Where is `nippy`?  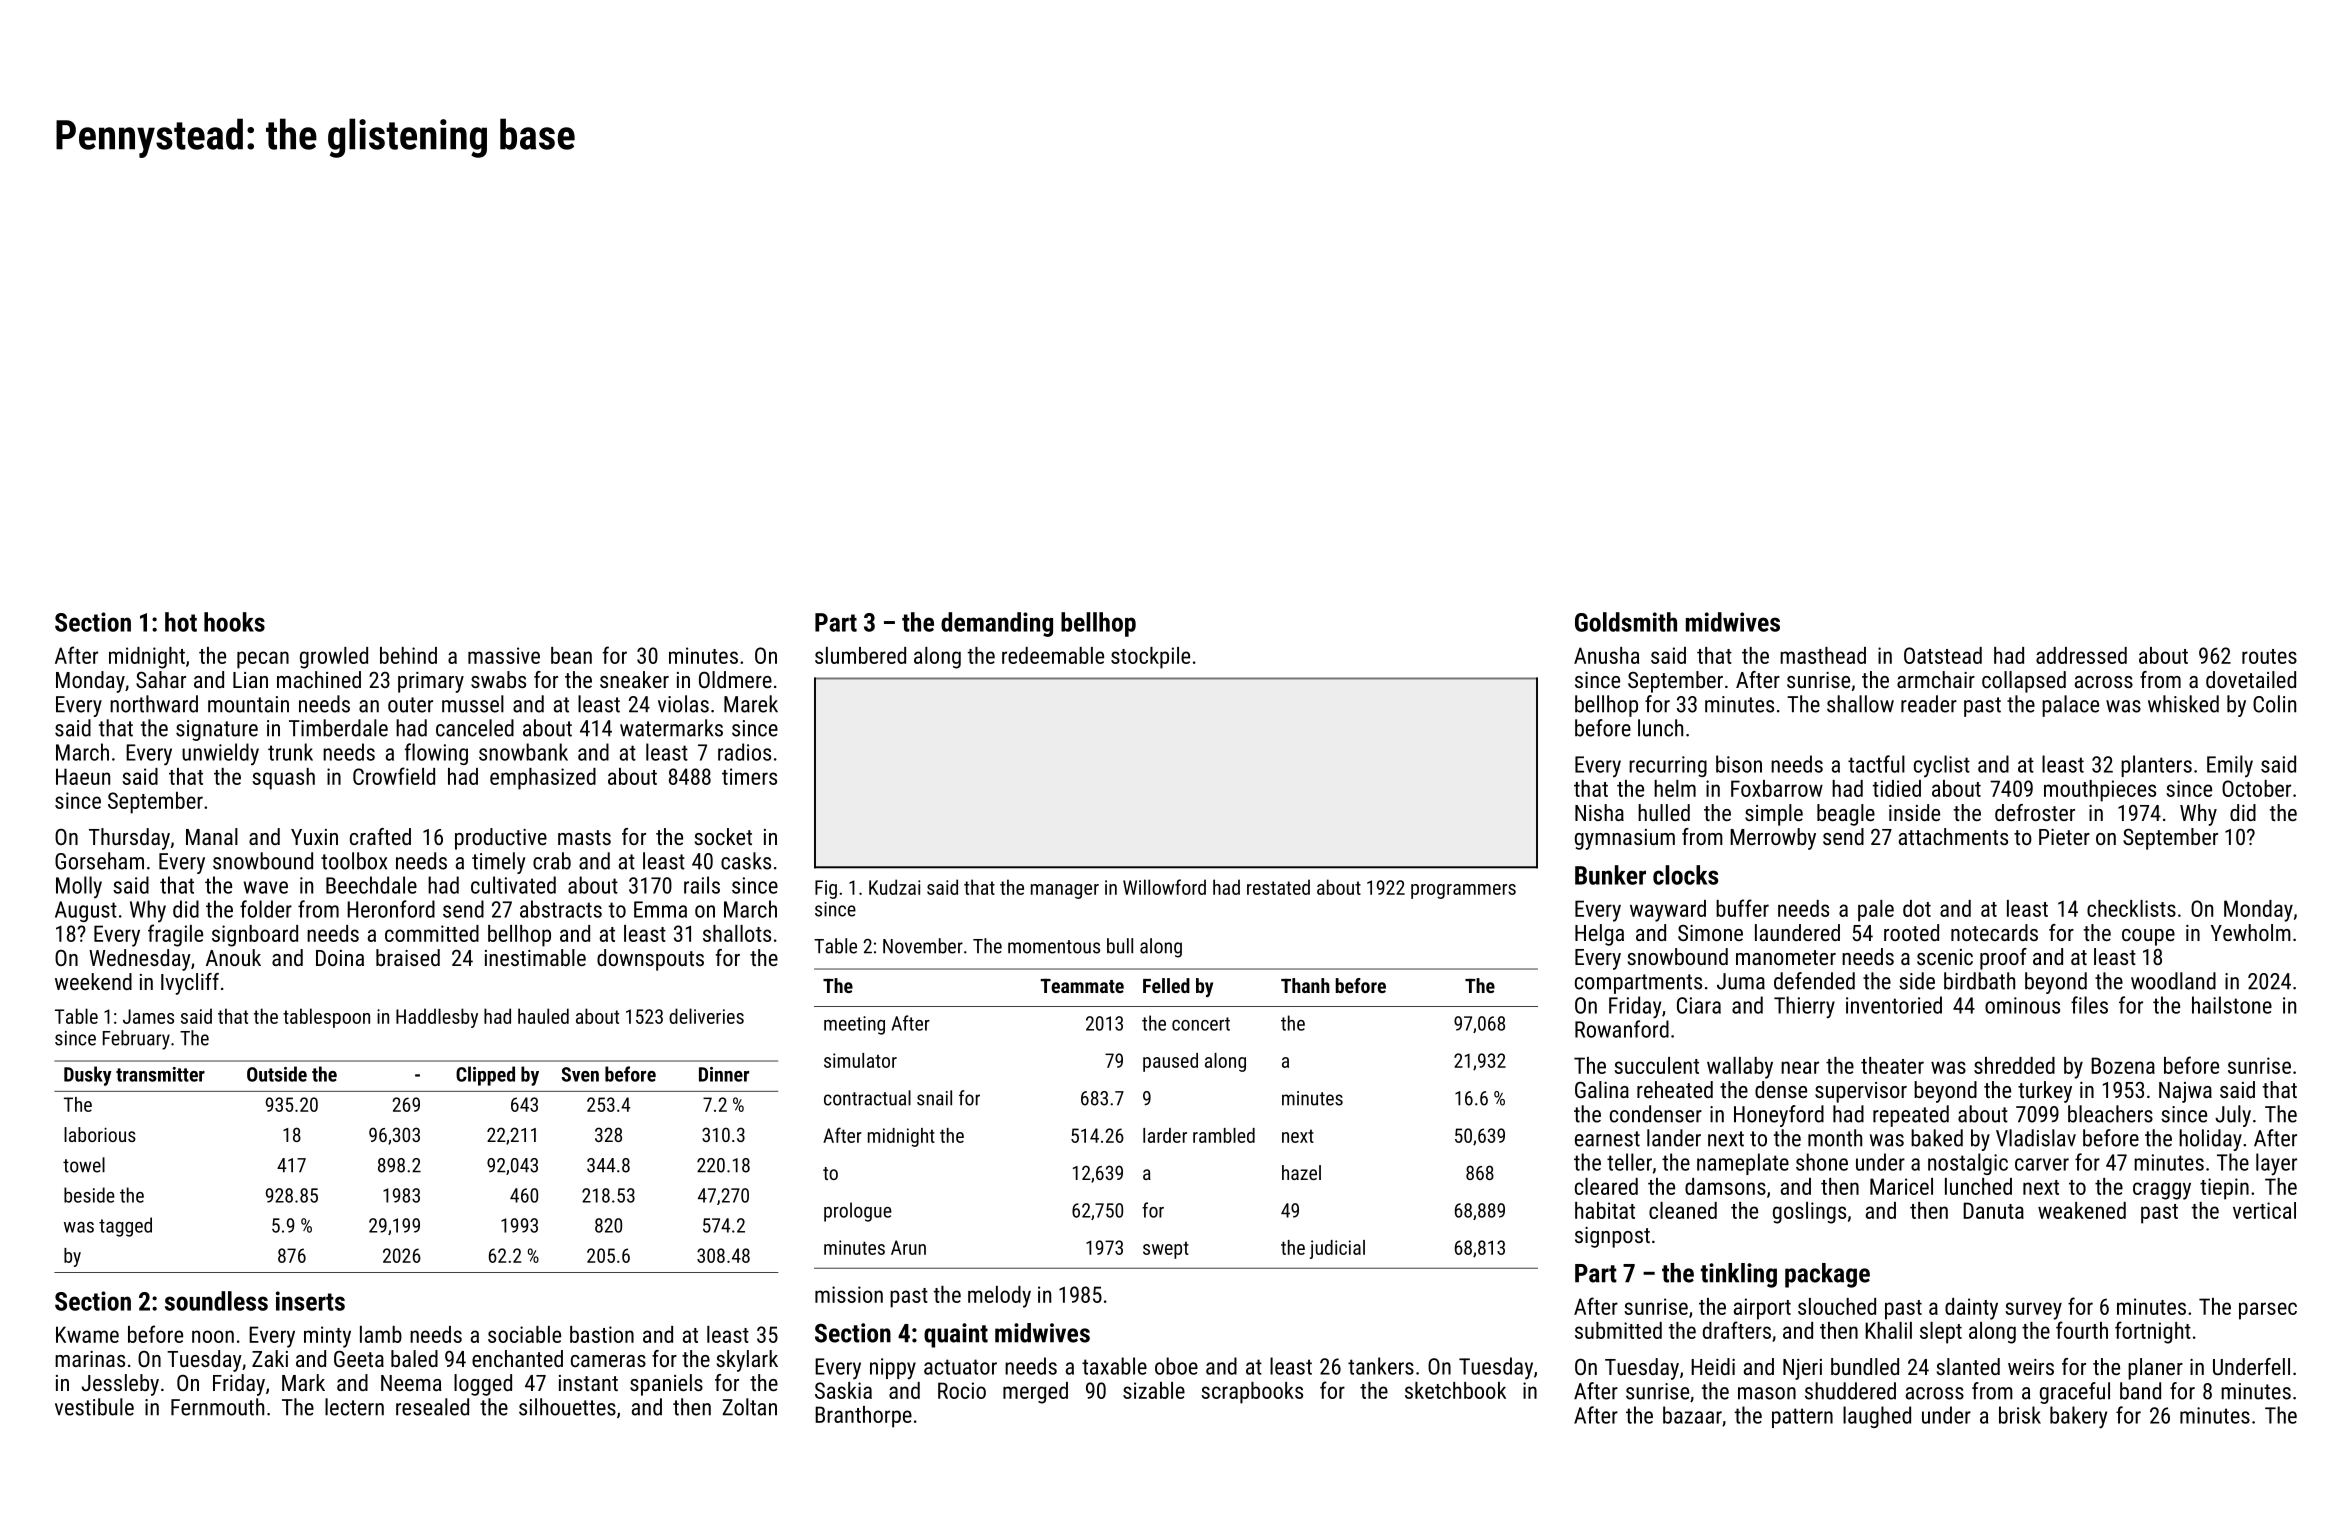
nippy is located at coordinates (893, 1369).
